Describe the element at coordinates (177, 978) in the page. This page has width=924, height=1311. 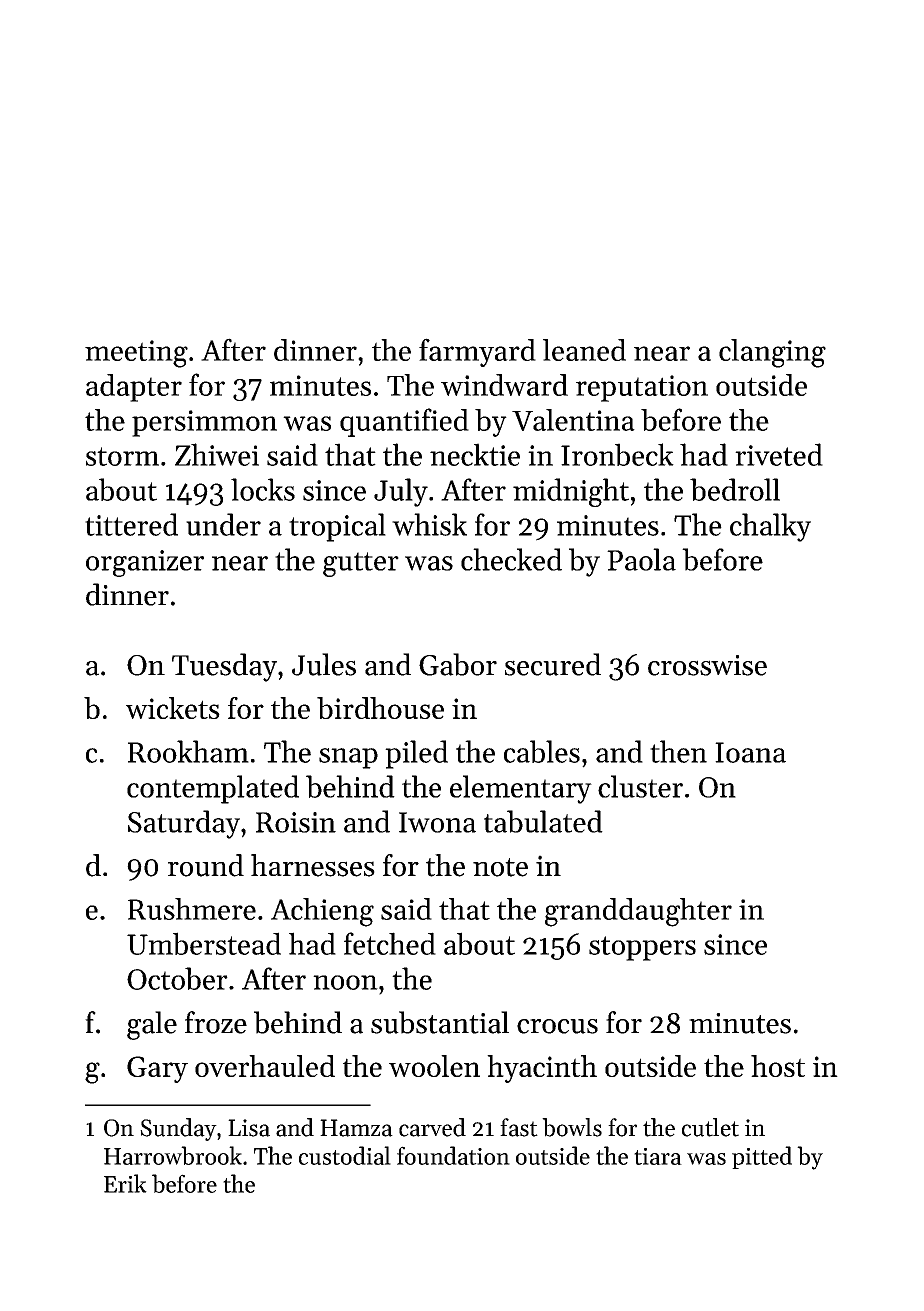
I see `October` at that location.
